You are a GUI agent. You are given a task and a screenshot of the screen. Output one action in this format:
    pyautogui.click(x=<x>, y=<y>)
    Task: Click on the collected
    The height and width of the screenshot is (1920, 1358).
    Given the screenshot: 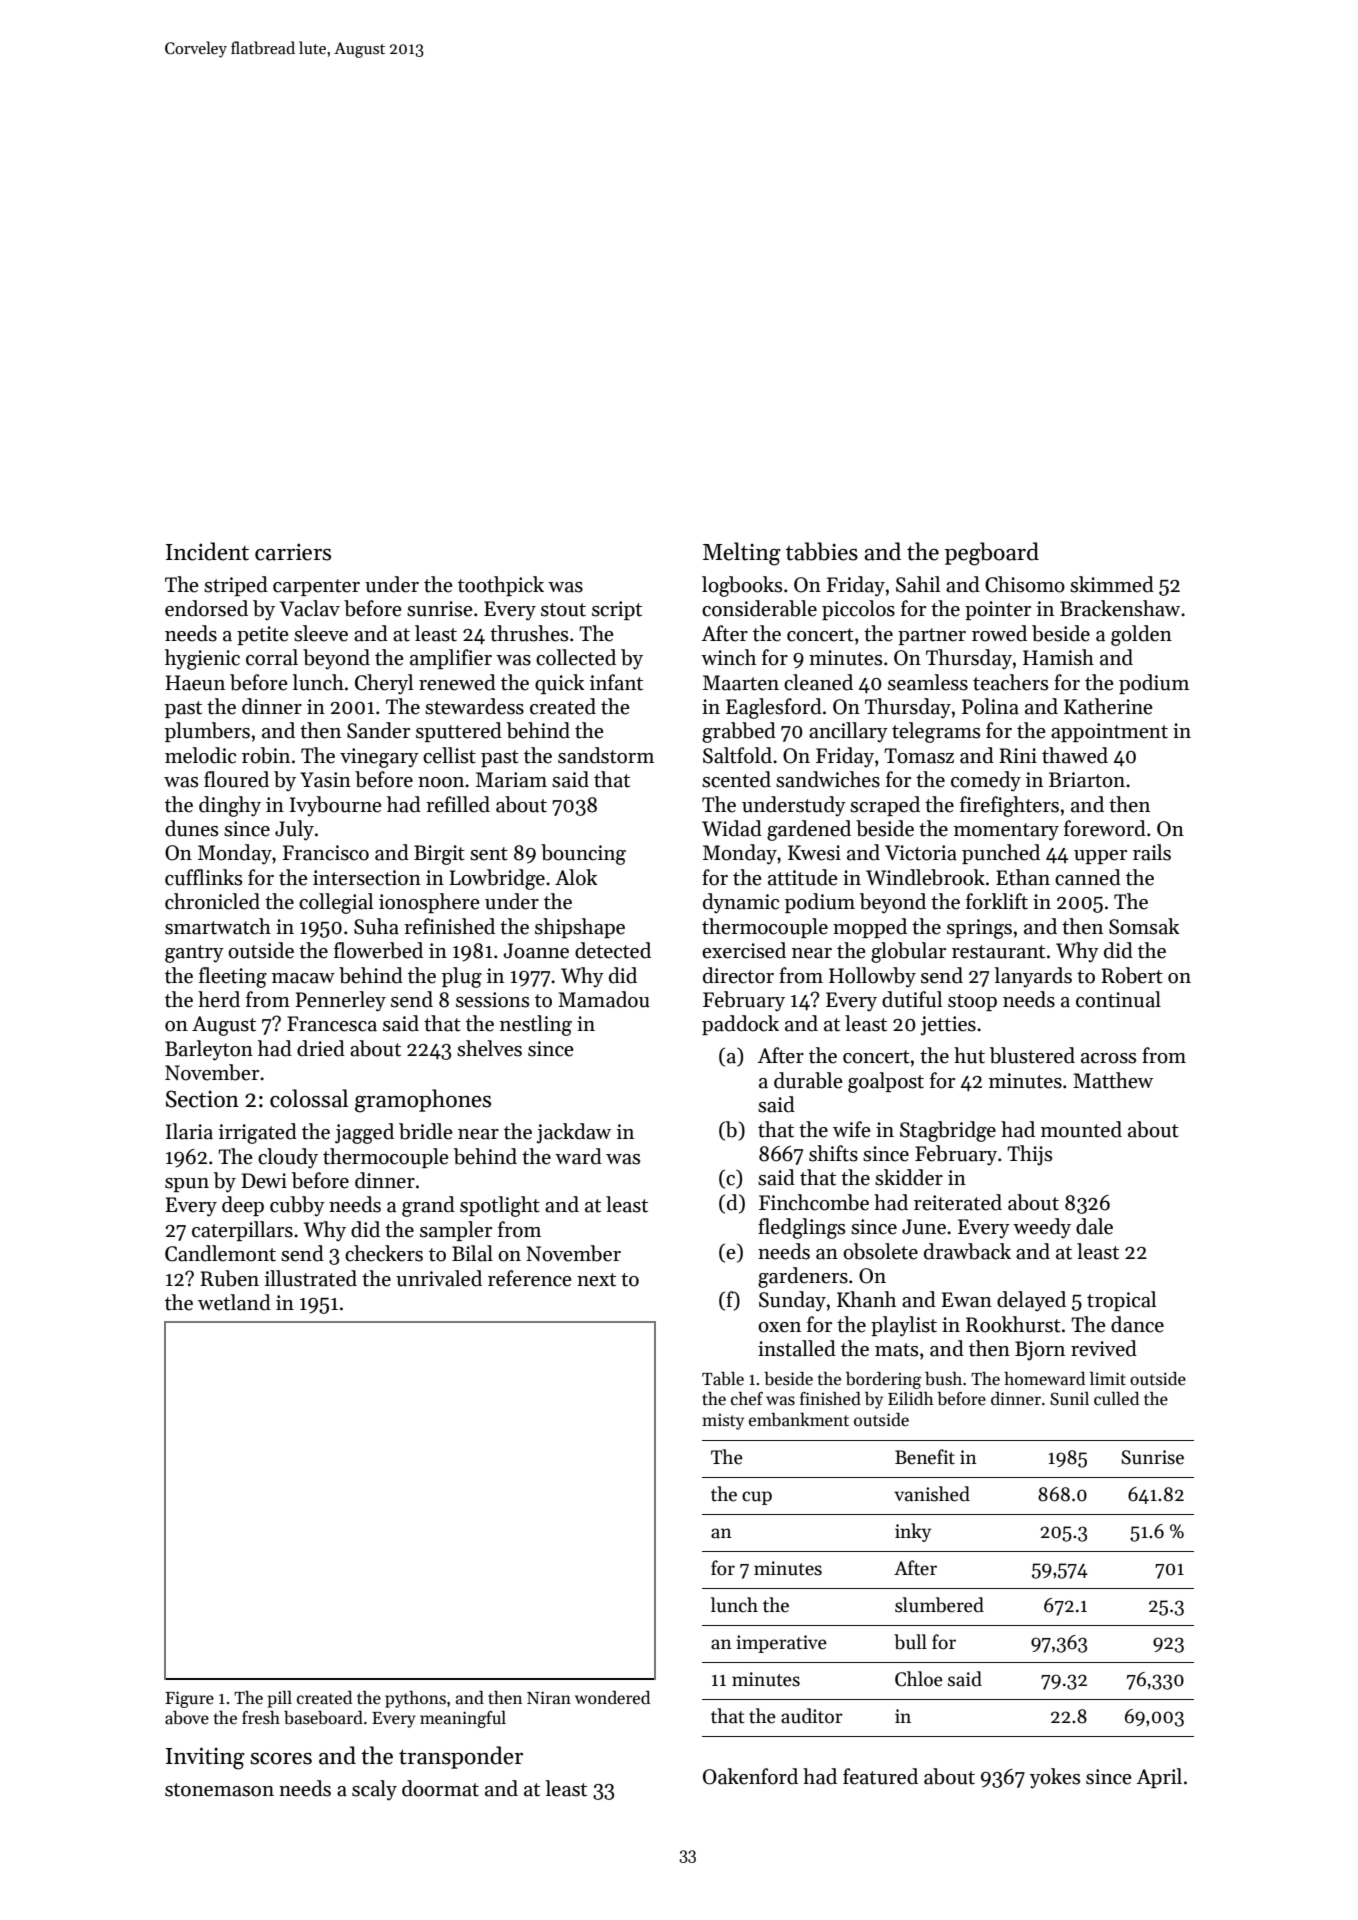 What is the action you would take?
    pyautogui.click(x=576, y=657)
